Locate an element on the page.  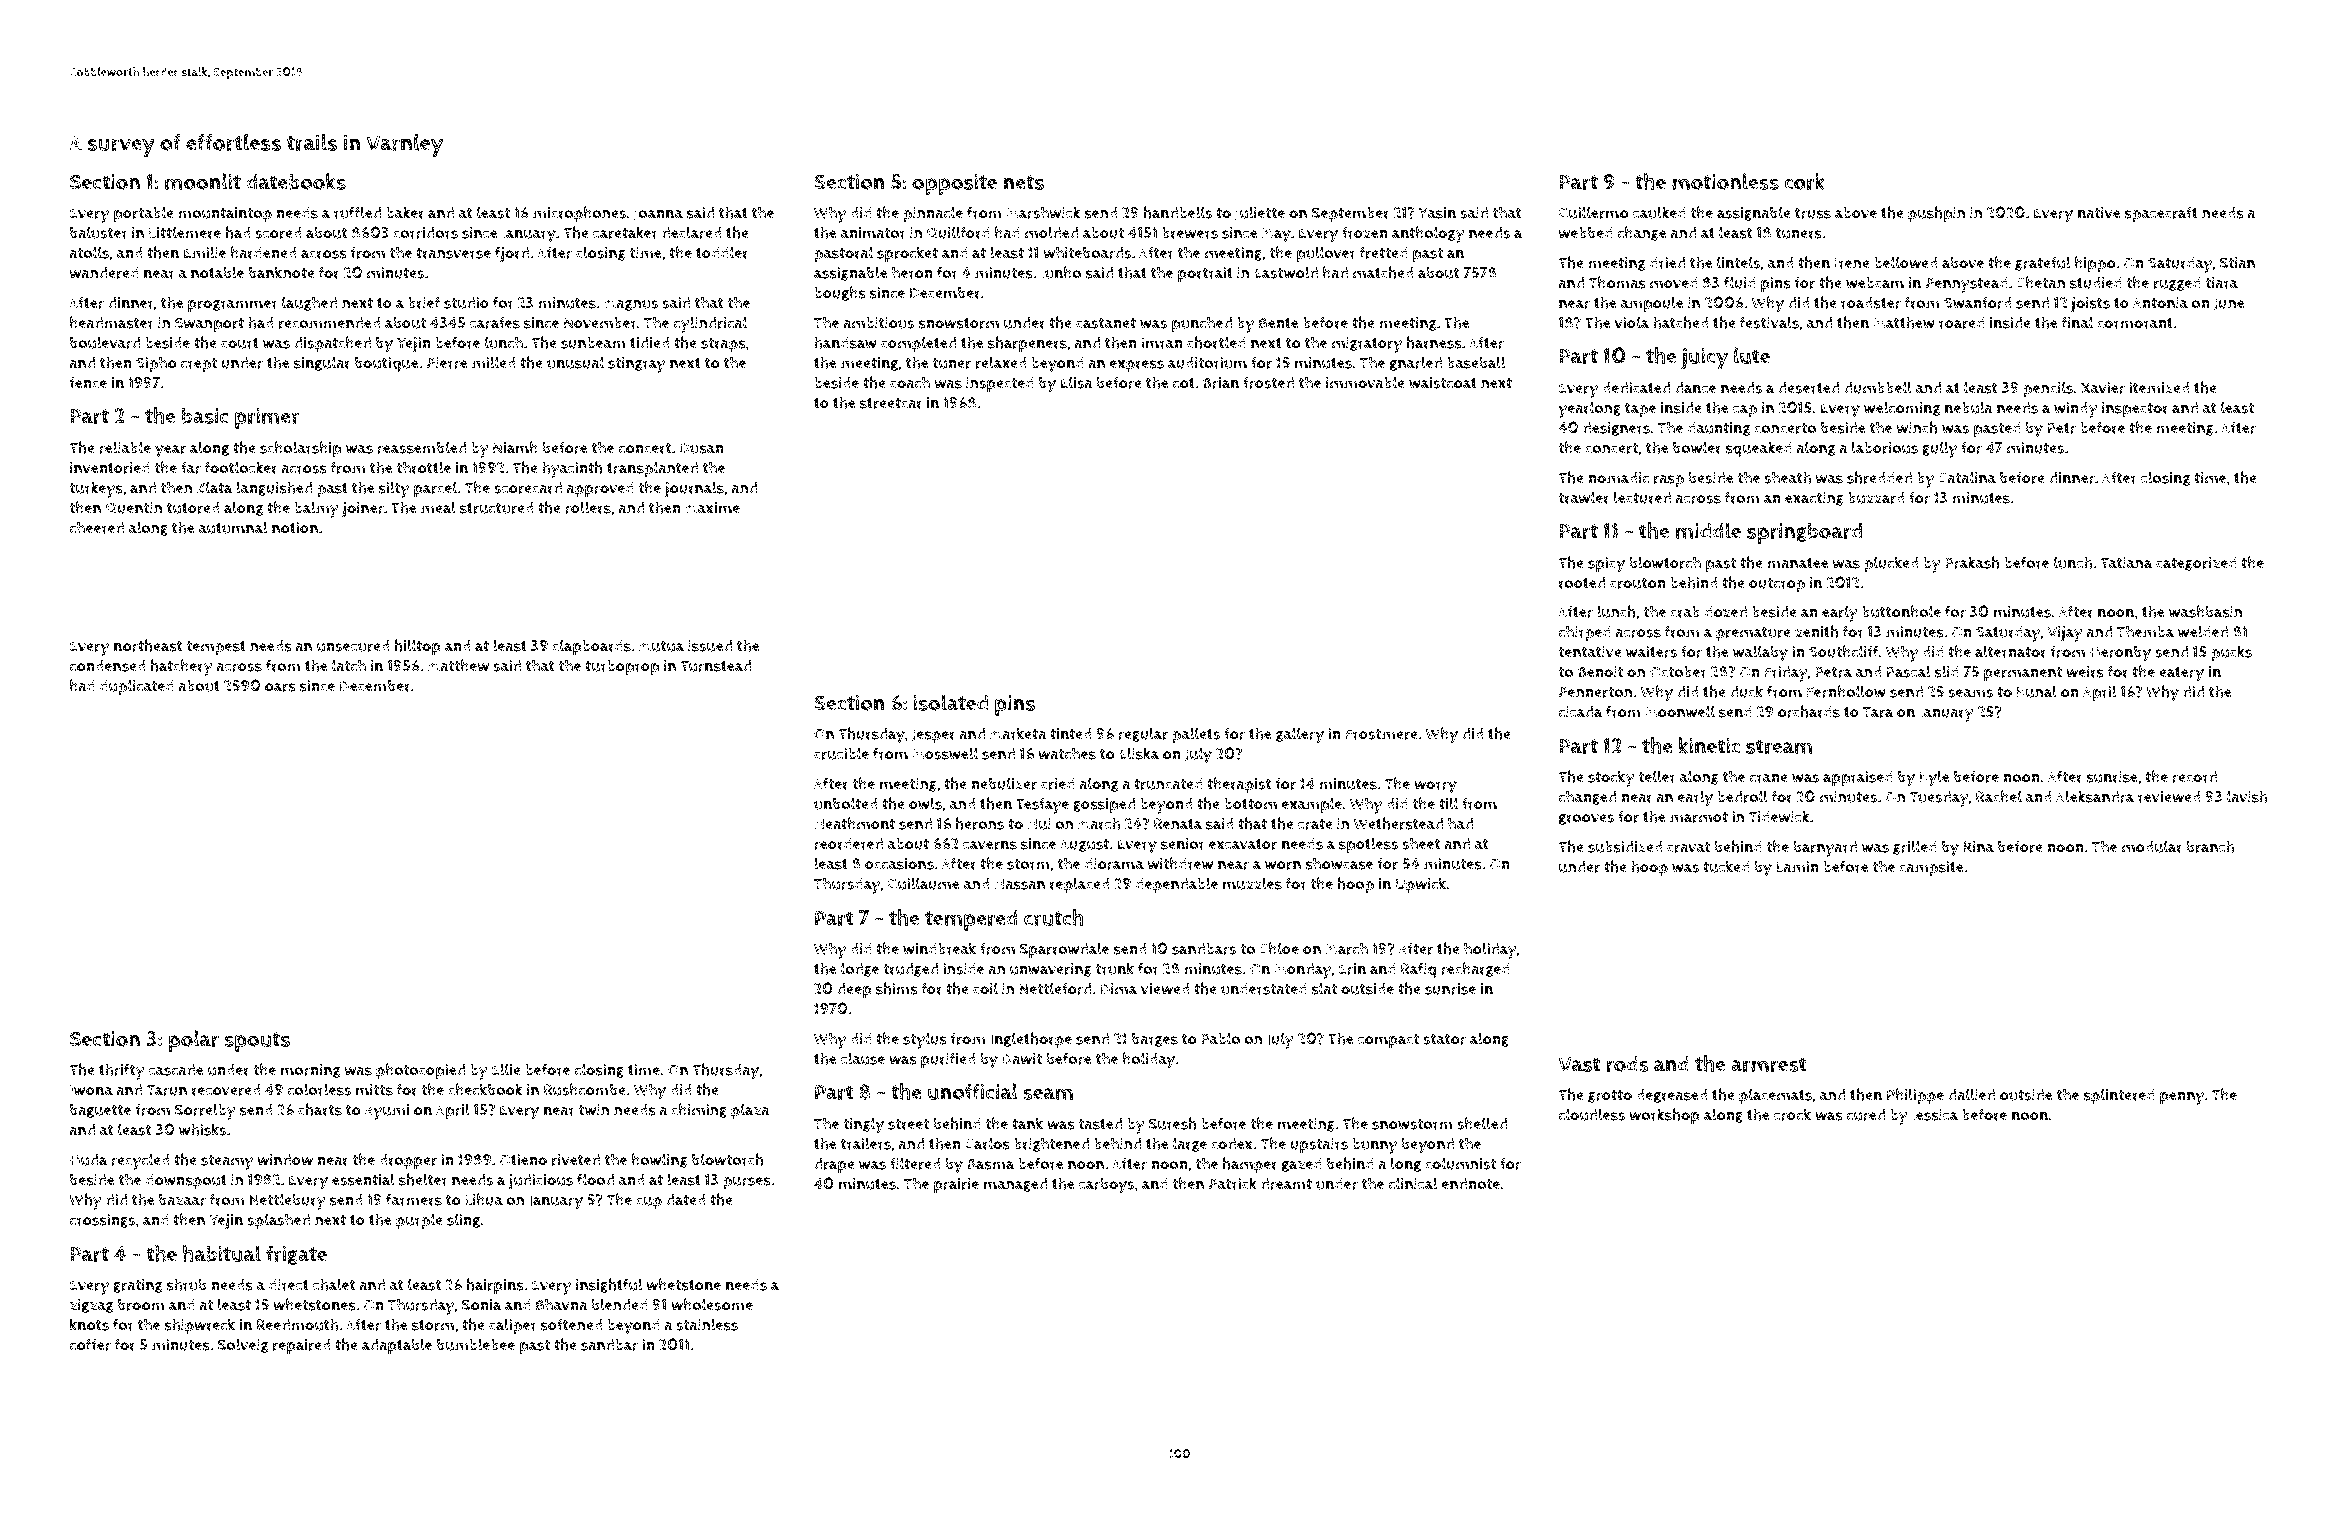
tempest is located at coordinates (216, 648).
